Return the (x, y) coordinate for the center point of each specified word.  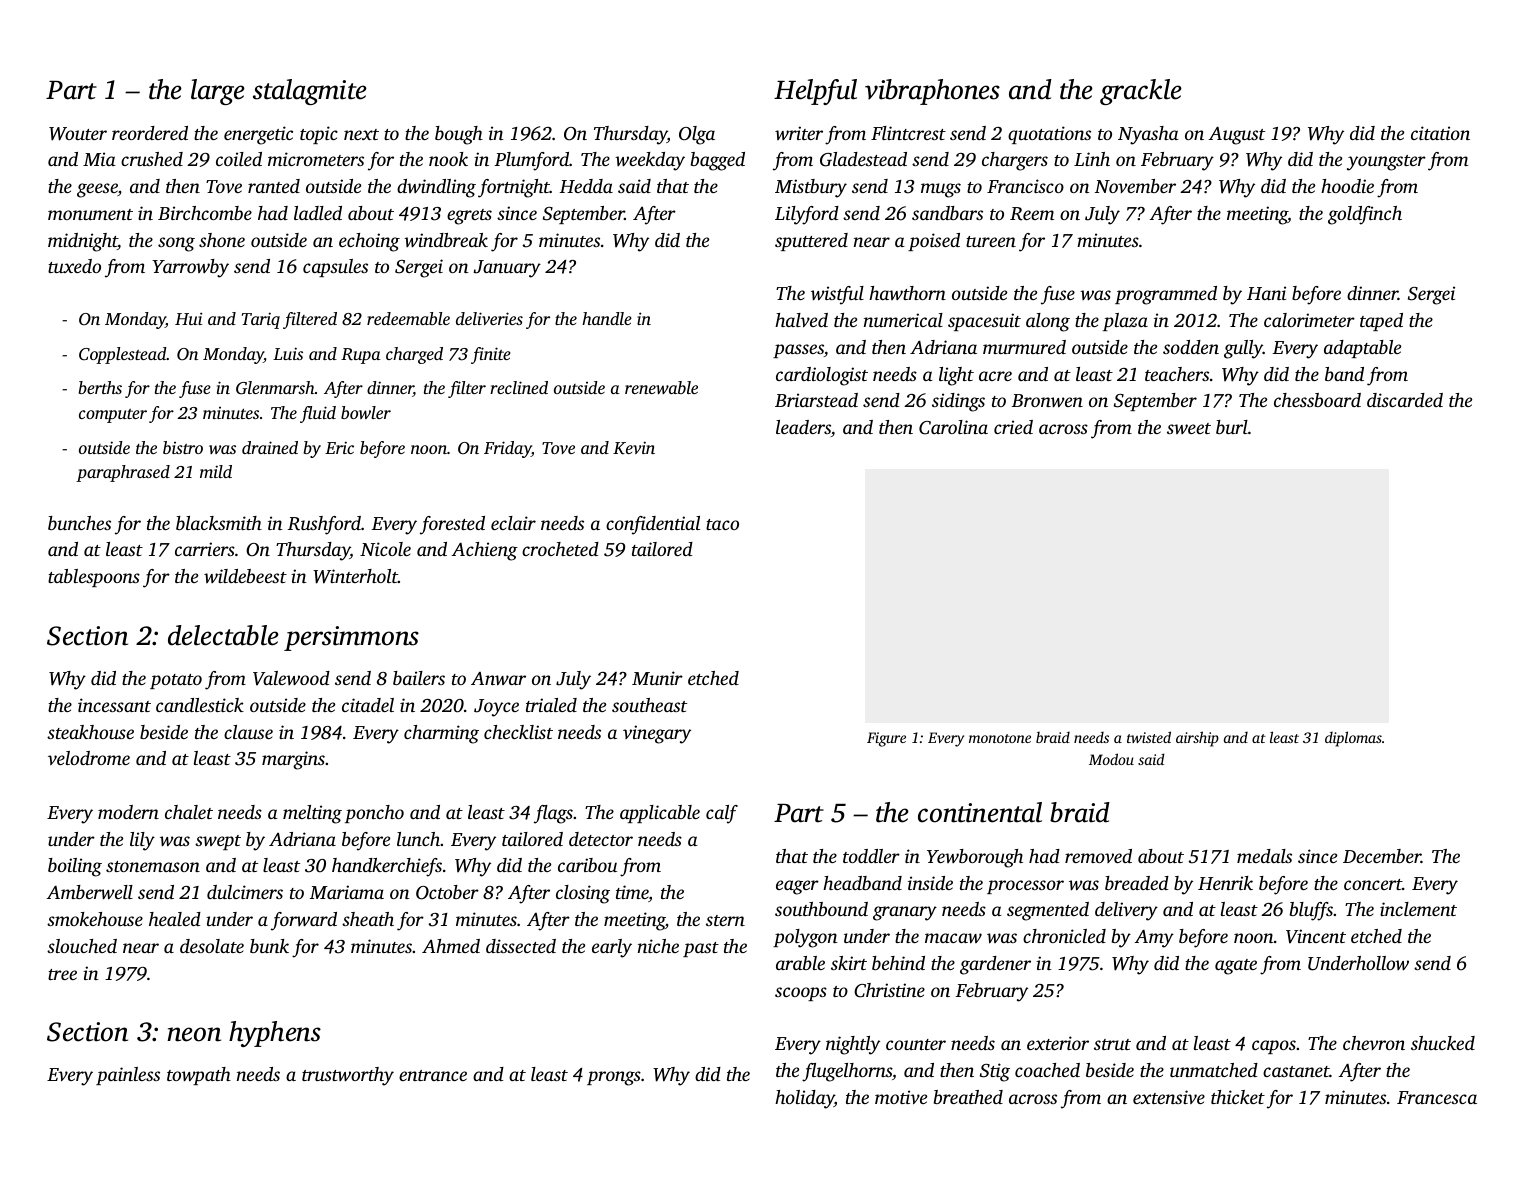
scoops (801, 994)
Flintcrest (908, 133)
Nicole (385, 549)
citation (1440, 133)
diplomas (1353, 739)
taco (722, 524)
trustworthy (348, 1076)
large (218, 92)
